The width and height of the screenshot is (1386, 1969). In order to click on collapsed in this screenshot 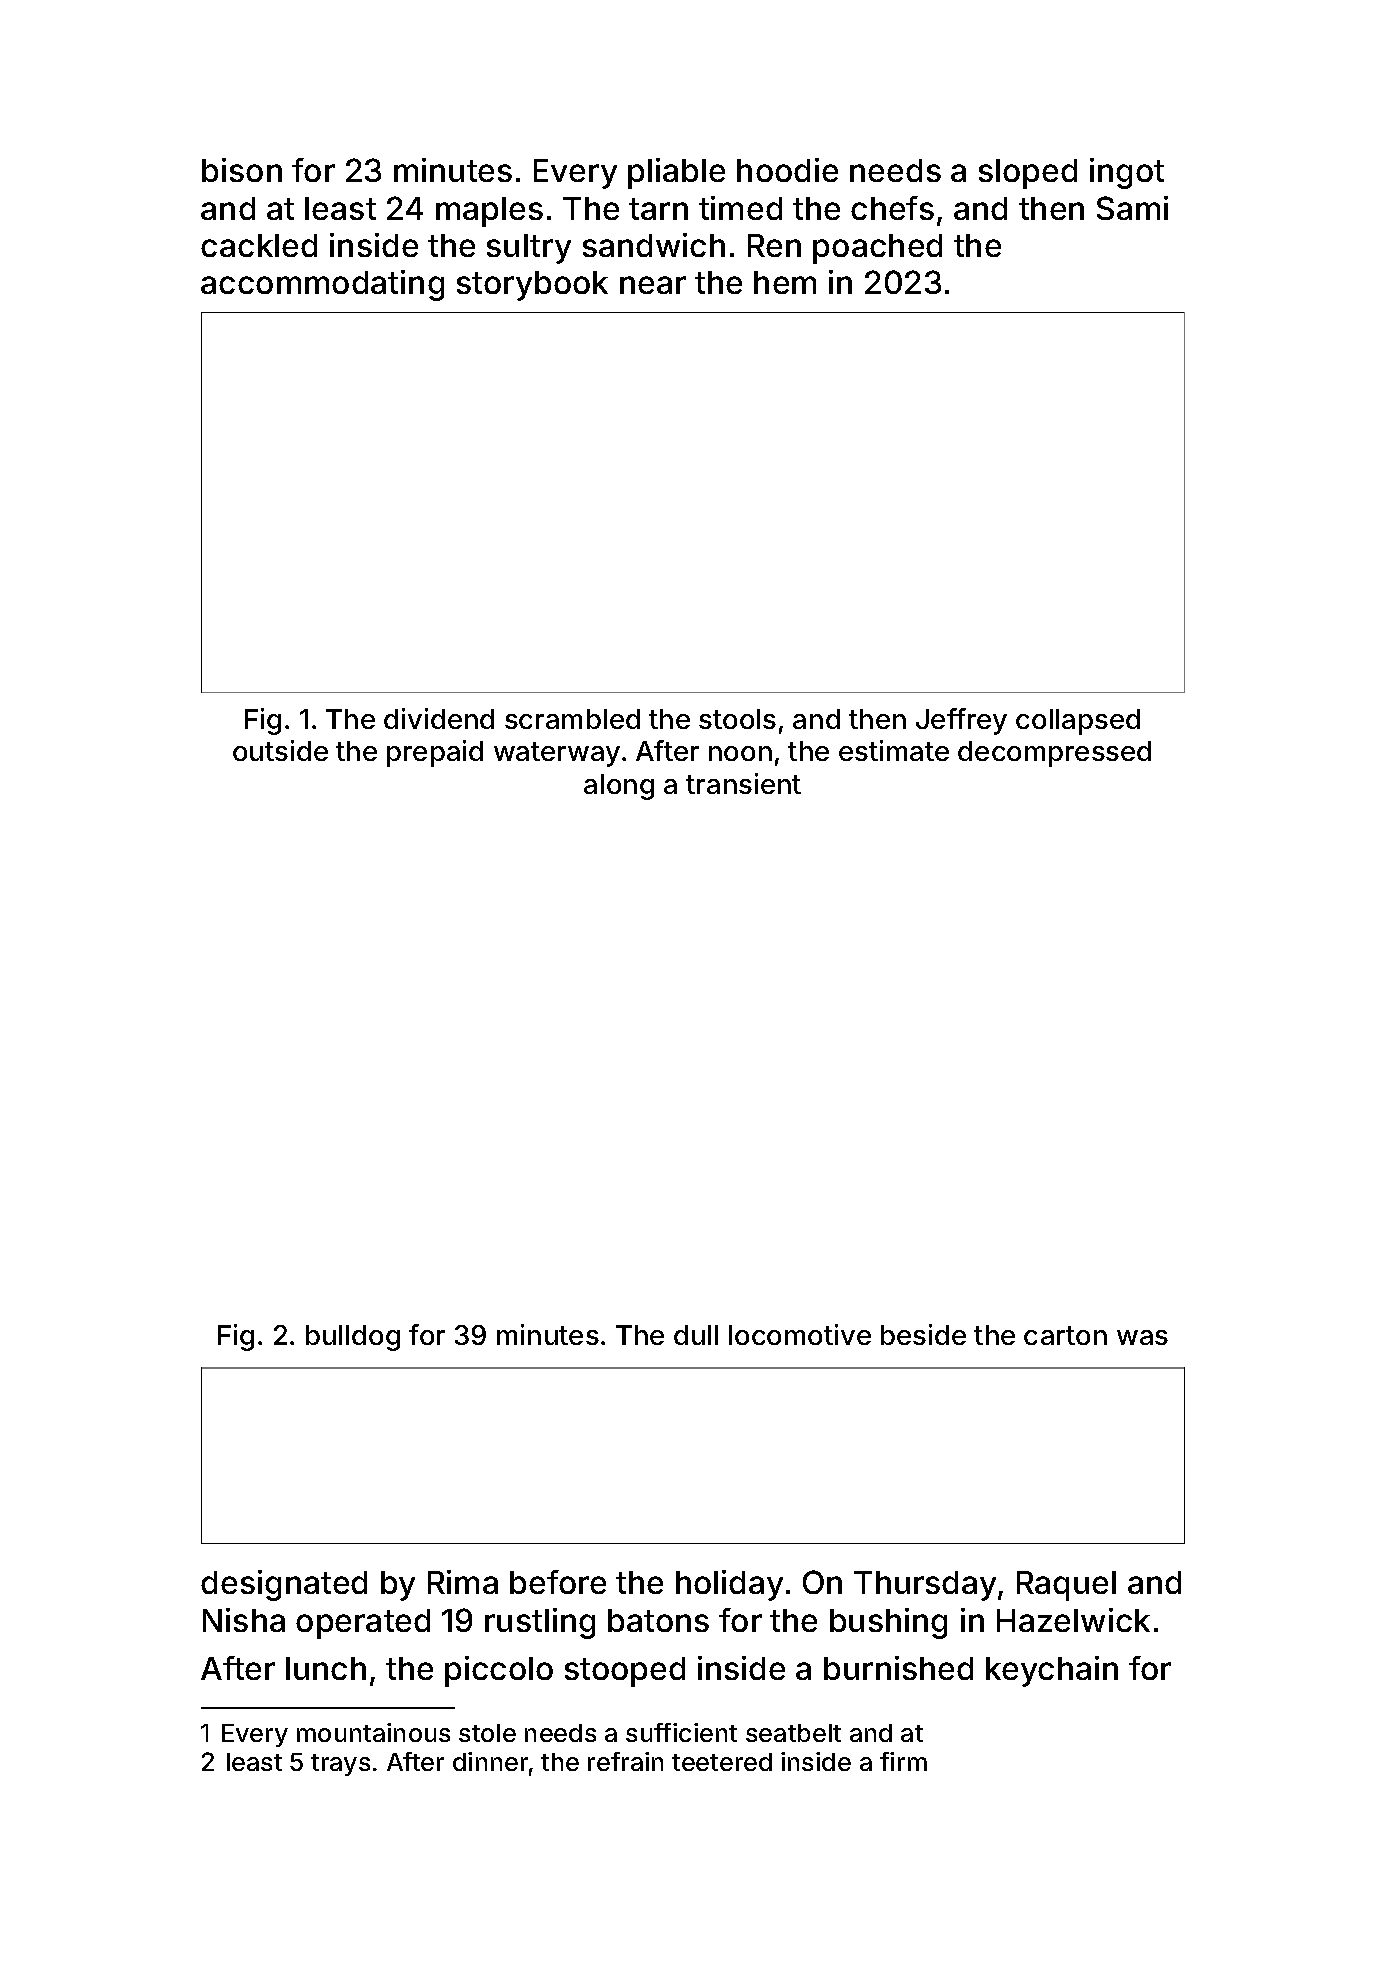, I will do `click(1078, 722)`.
